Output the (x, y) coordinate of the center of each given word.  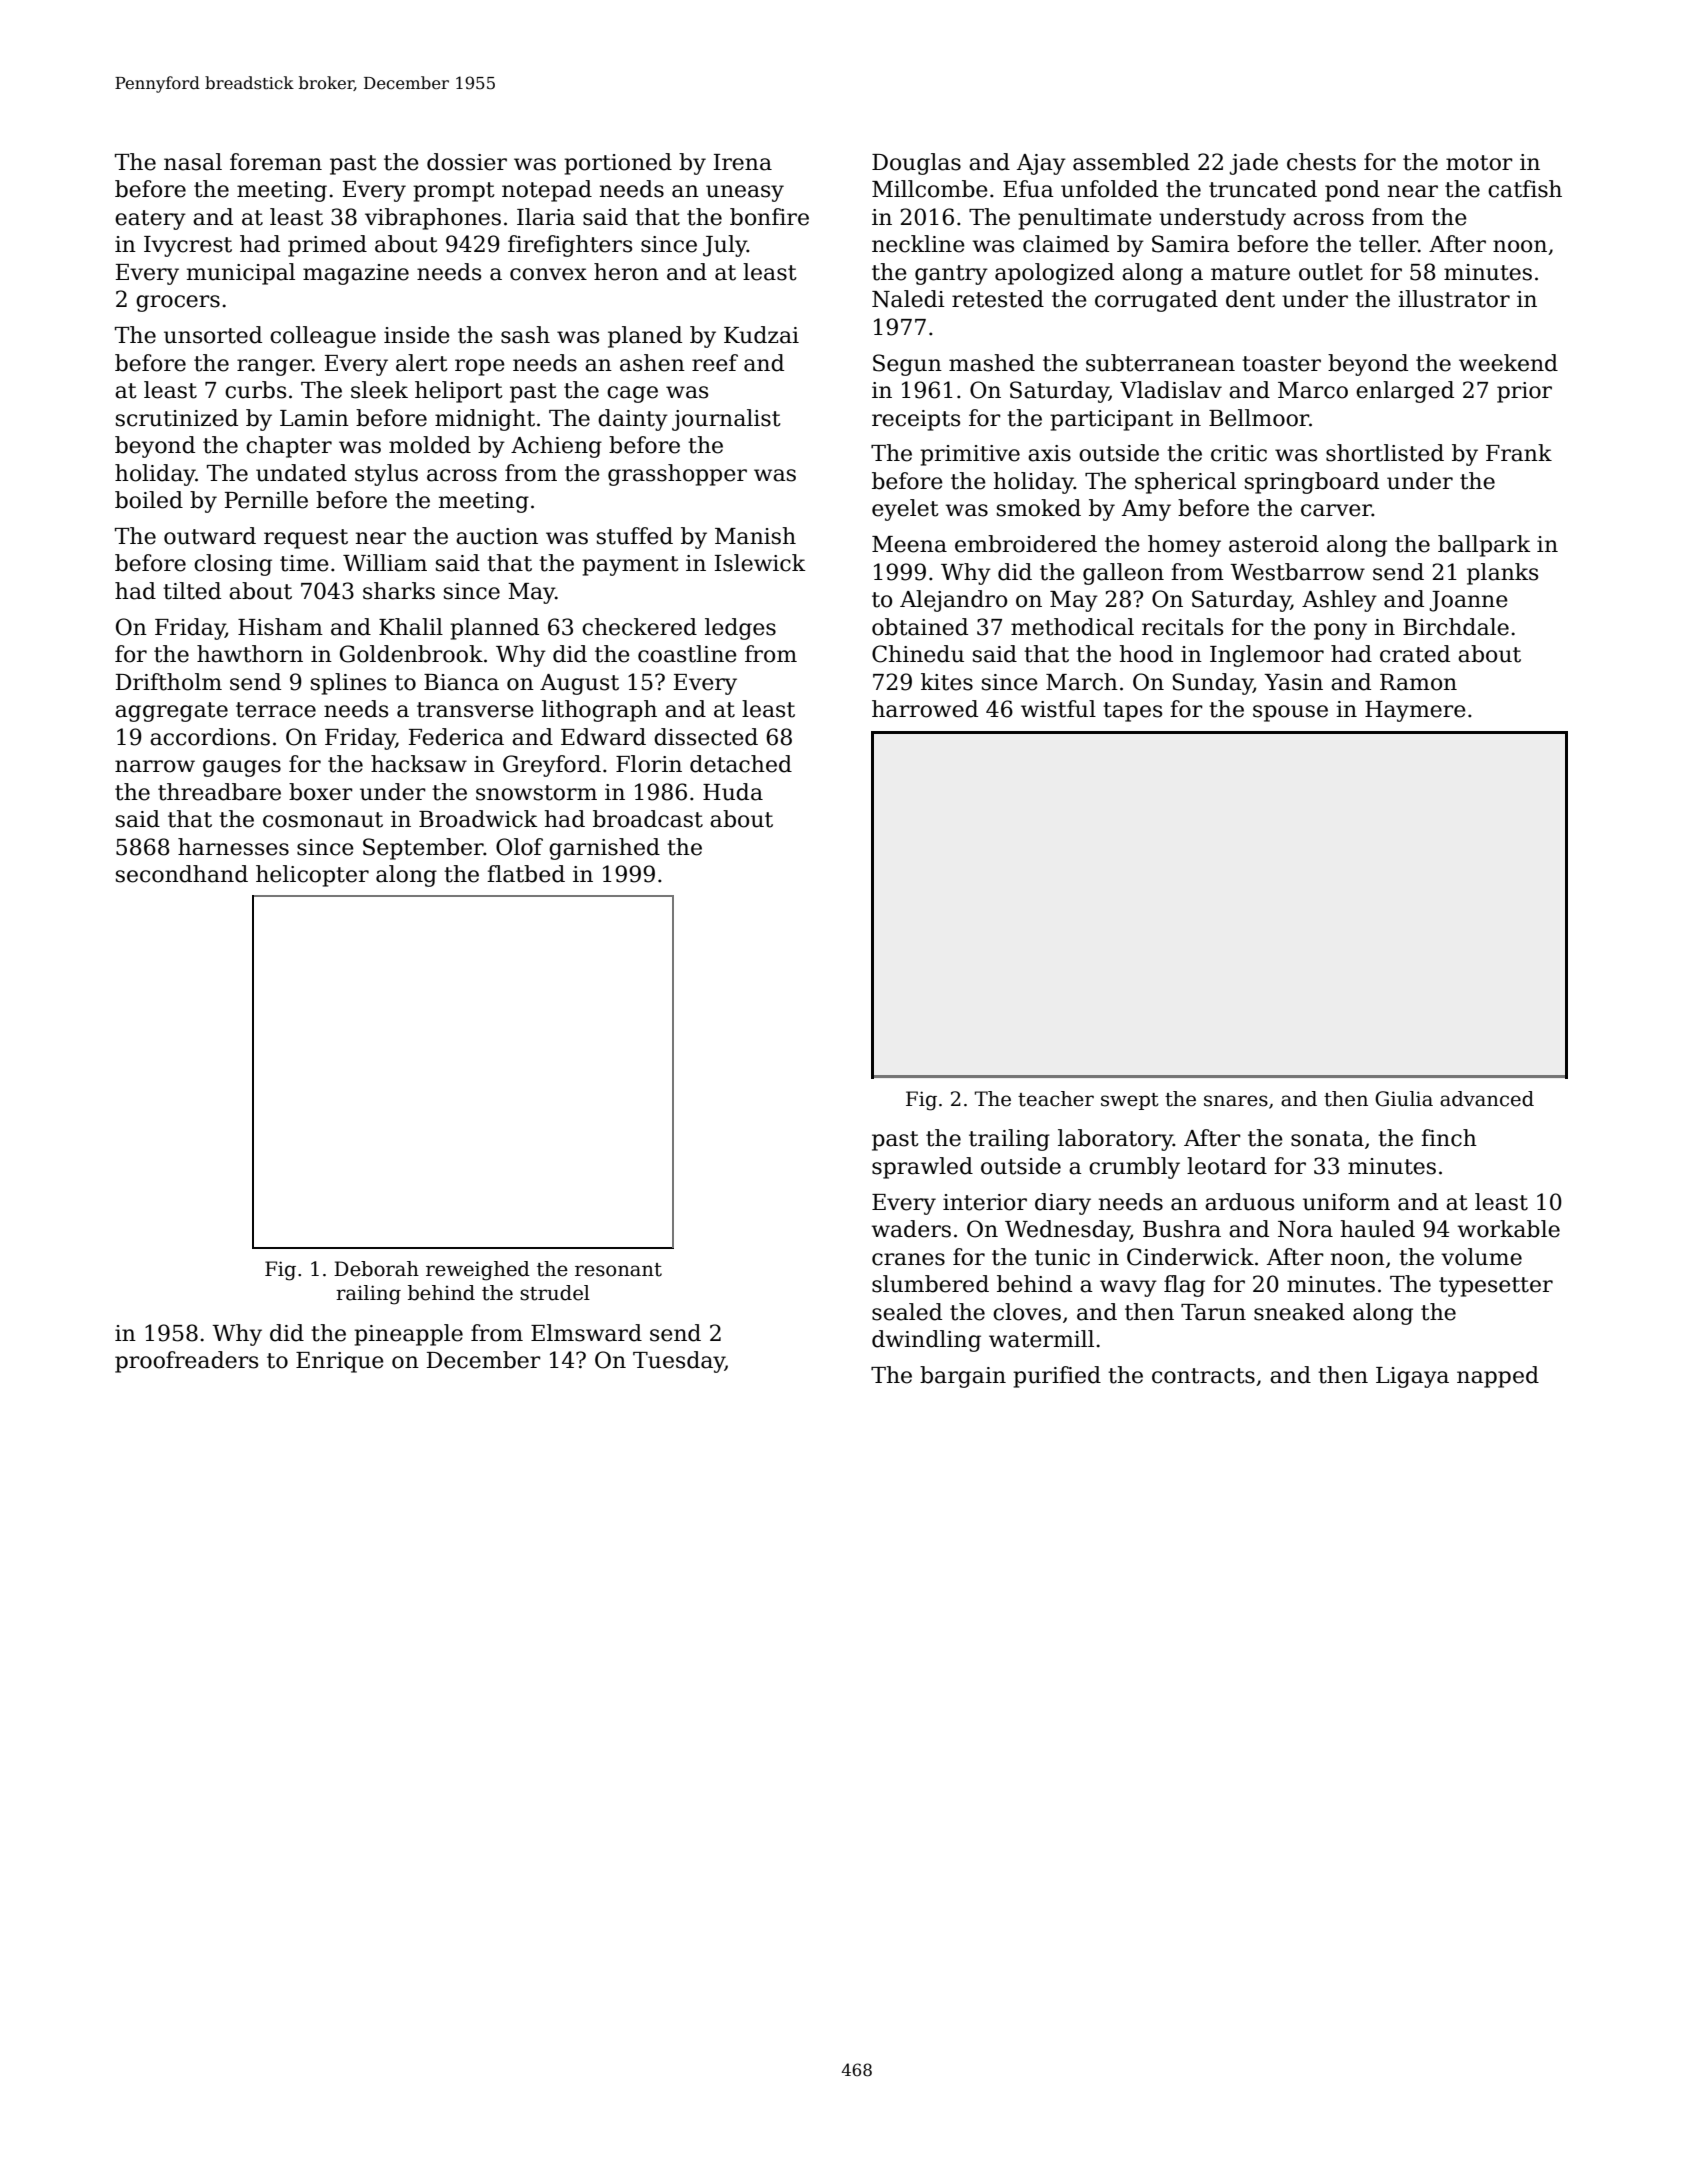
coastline (687, 654)
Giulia (1404, 1099)
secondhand (182, 874)
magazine (356, 274)
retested (998, 299)
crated (1415, 654)
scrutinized (177, 418)
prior (1524, 392)
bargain (963, 1377)
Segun (907, 365)
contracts (1203, 1376)
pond (1352, 191)
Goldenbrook (411, 654)
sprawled (922, 1168)
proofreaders (186, 1362)
